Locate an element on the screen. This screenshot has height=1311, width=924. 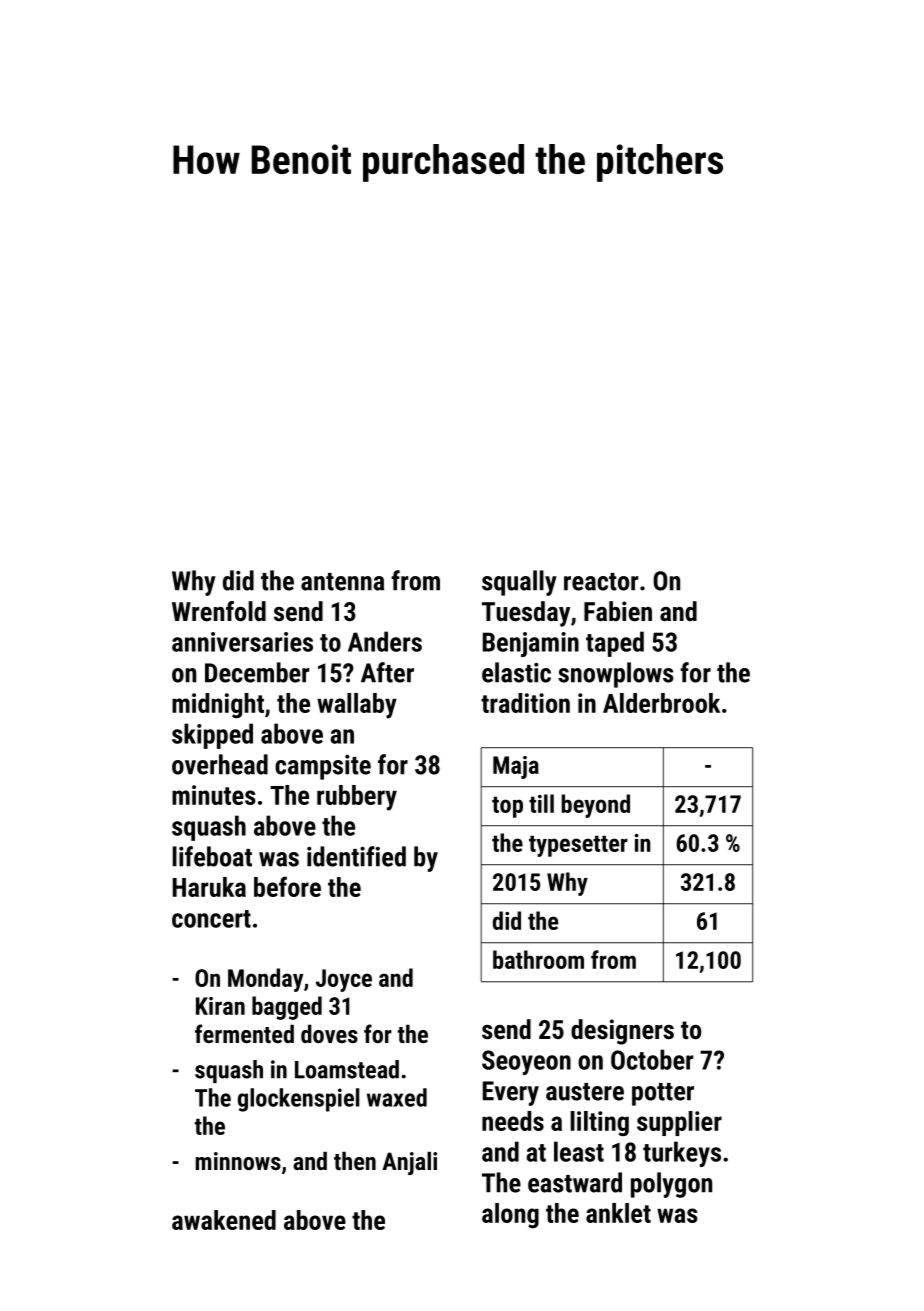
austere is located at coordinates (585, 1092).
